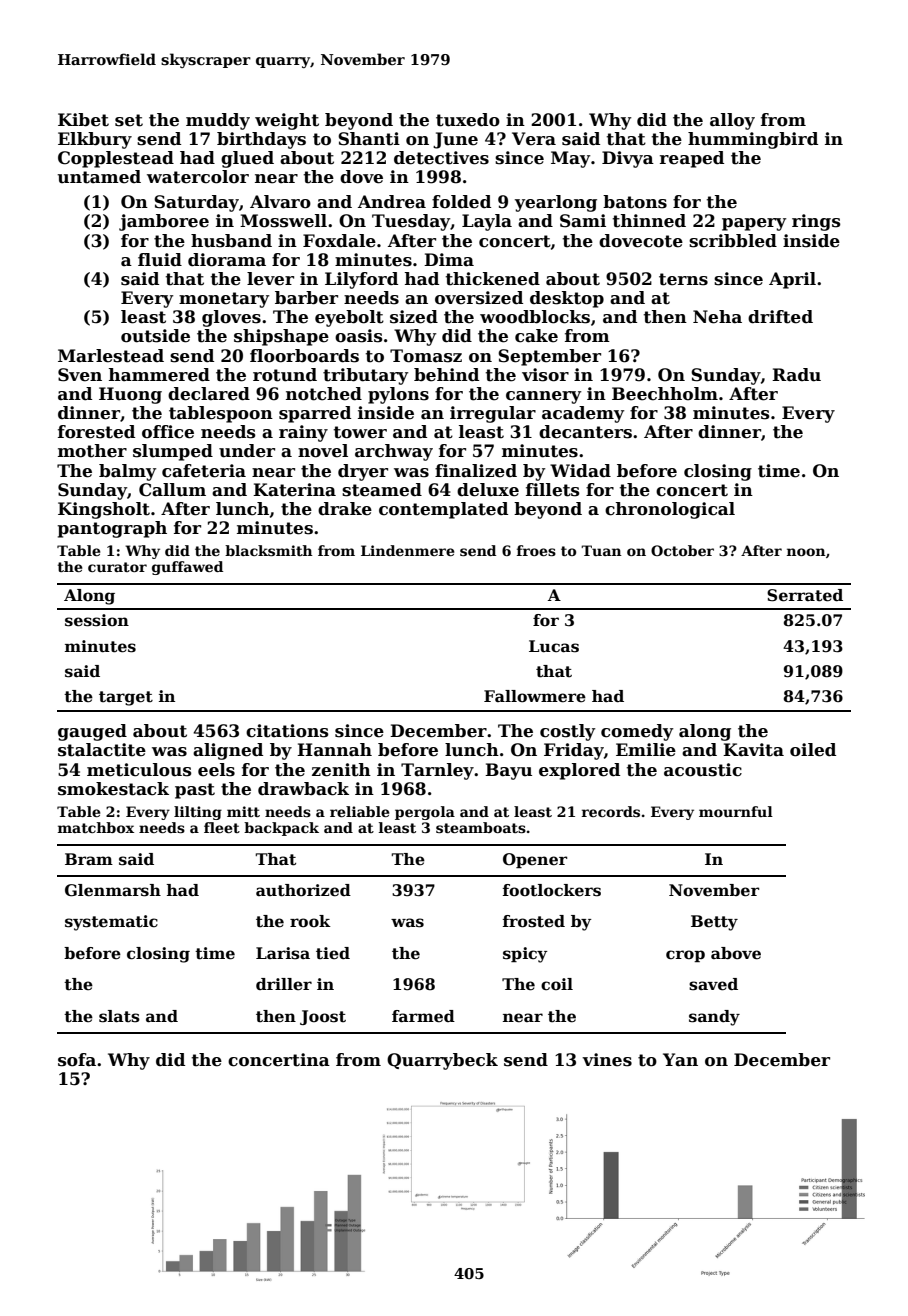 Image resolution: width=908 pixels, height=1316 pixels. What do you see at coordinates (557, 984) in the image?
I see `coil` at bounding box center [557, 984].
